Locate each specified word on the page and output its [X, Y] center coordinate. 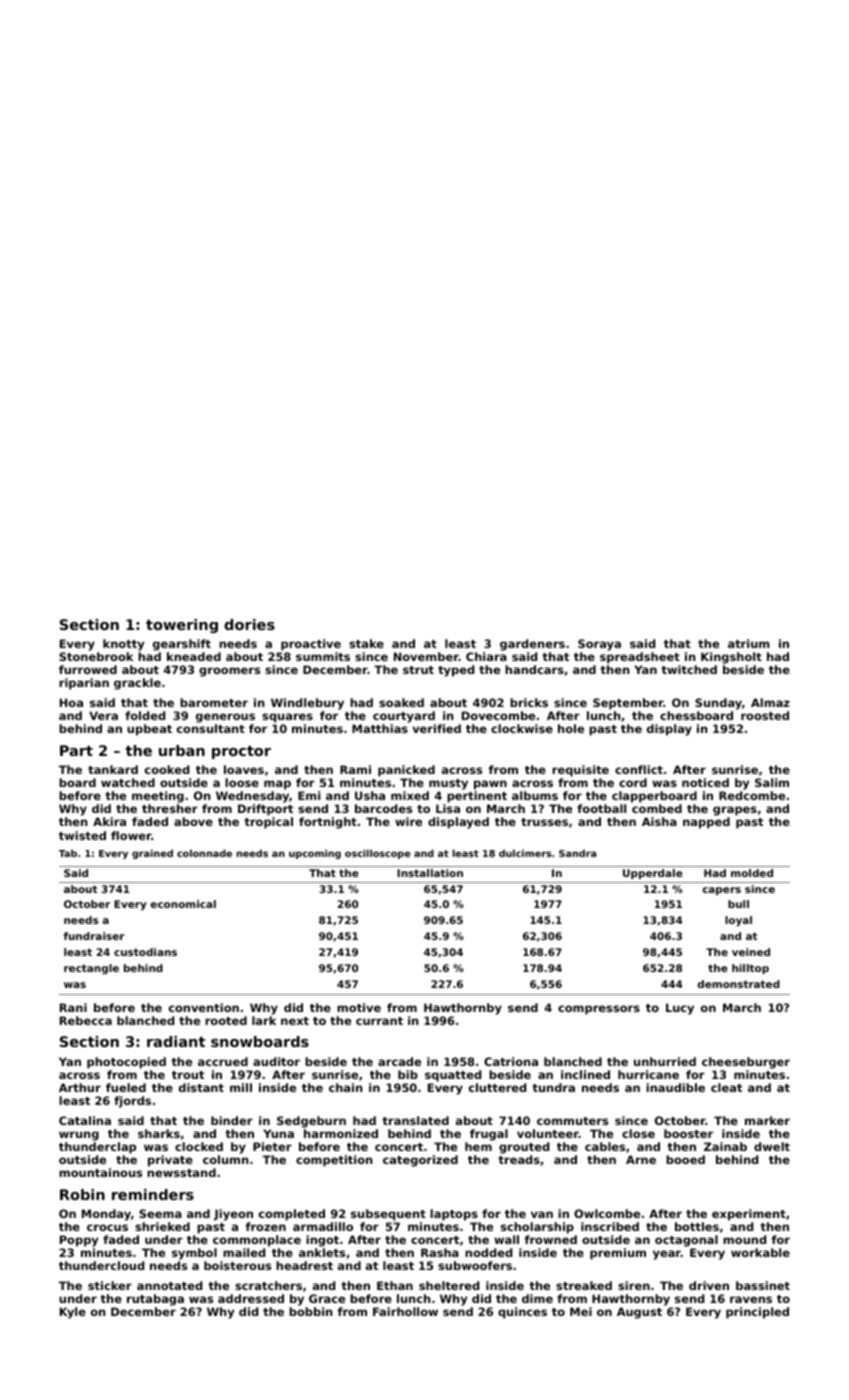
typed [456, 671]
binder [232, 1120]
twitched [689, 669]
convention [204, 1007]
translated [415, 1120]
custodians [145, 952]
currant [379, 1021]
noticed [705, 782]
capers [722, 891]
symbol [194, 1254]
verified [436, 728]
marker [767, 1120]
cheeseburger [746, 1063]
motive [359, 1007]
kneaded [194, 656]
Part [76, 750]
